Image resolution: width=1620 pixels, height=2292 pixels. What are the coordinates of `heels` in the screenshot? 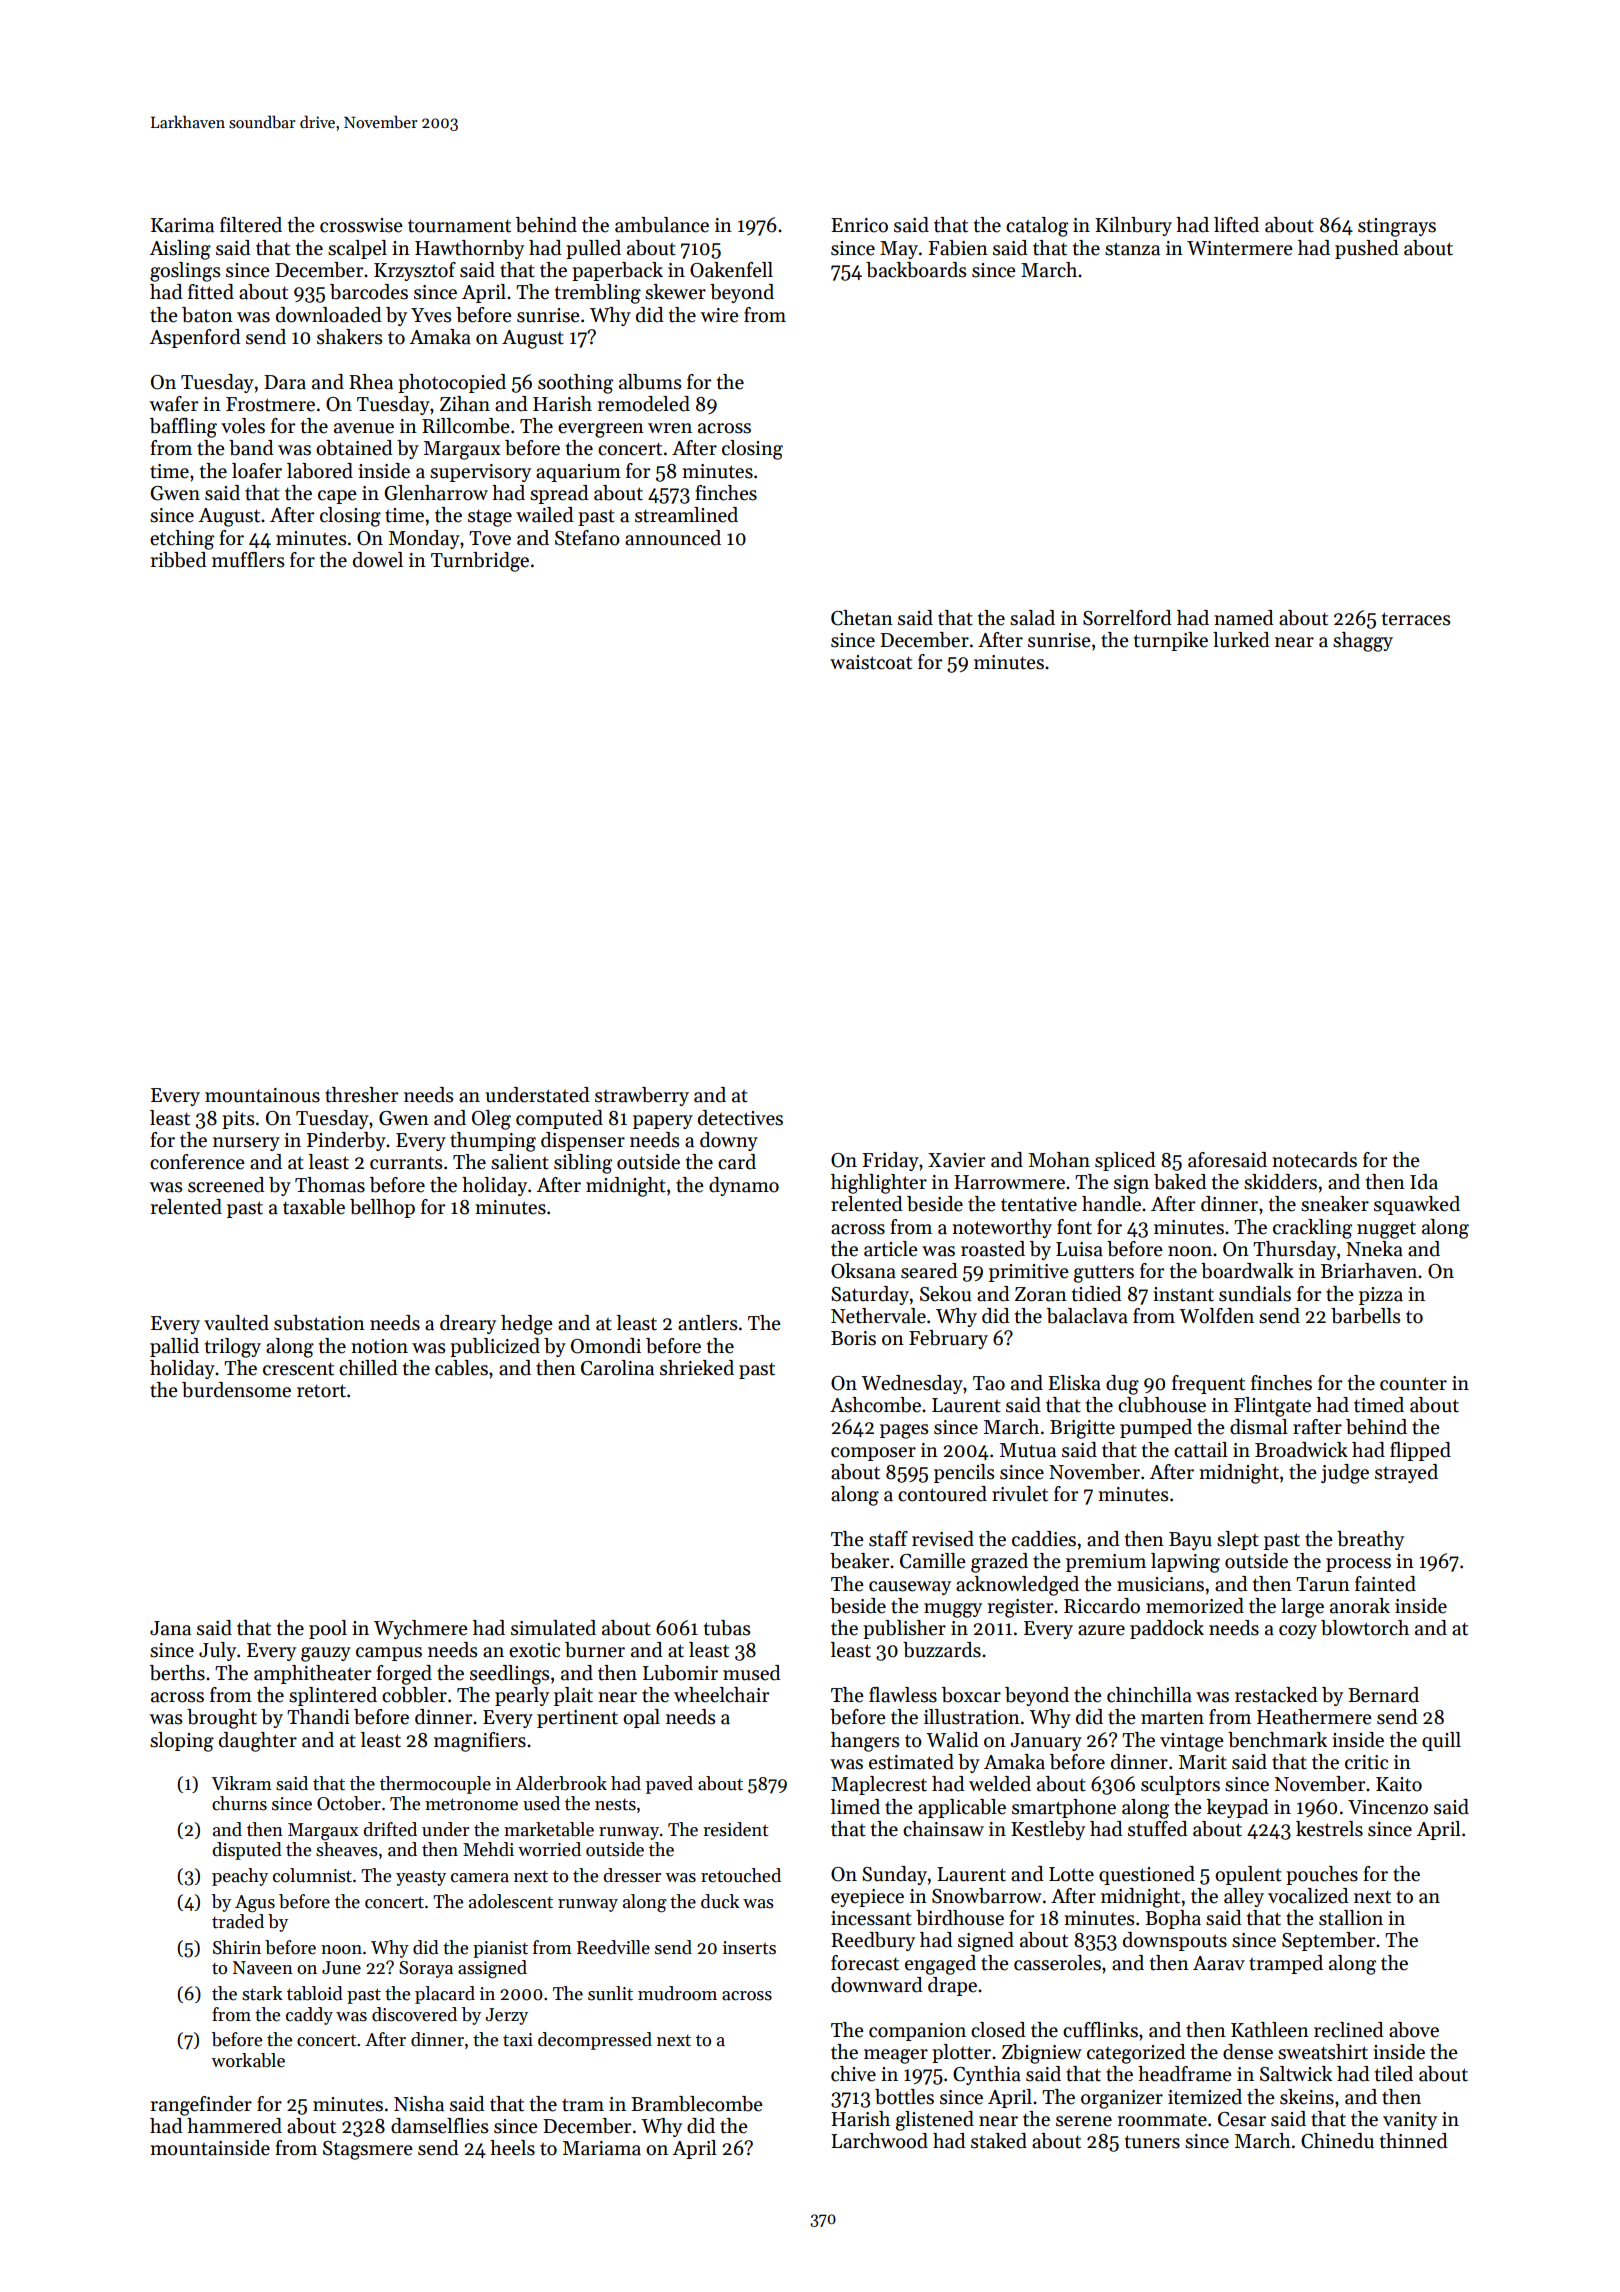 It's located at (512, 2148).
